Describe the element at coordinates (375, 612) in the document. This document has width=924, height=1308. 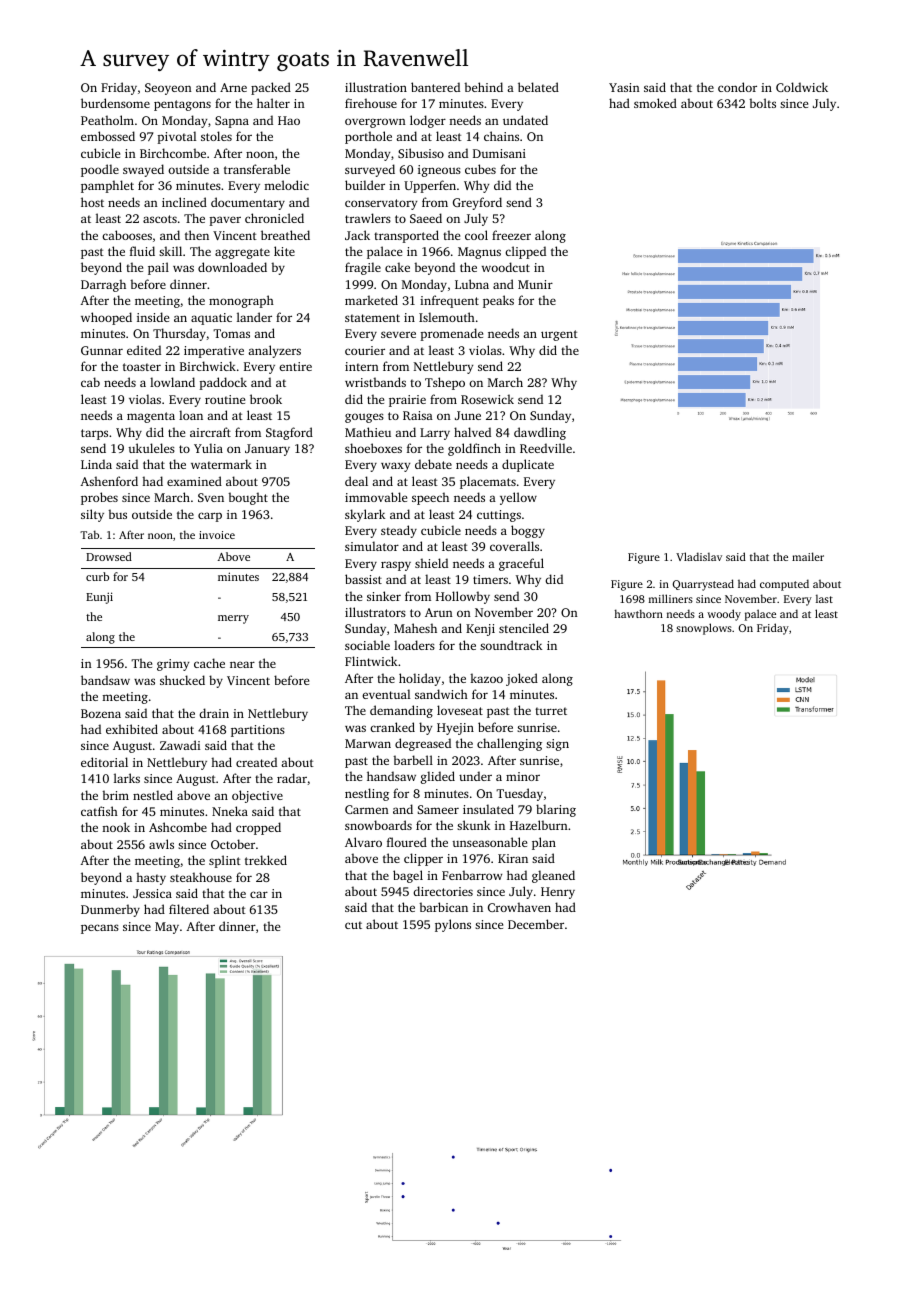
I see `illustrators` at that location.
